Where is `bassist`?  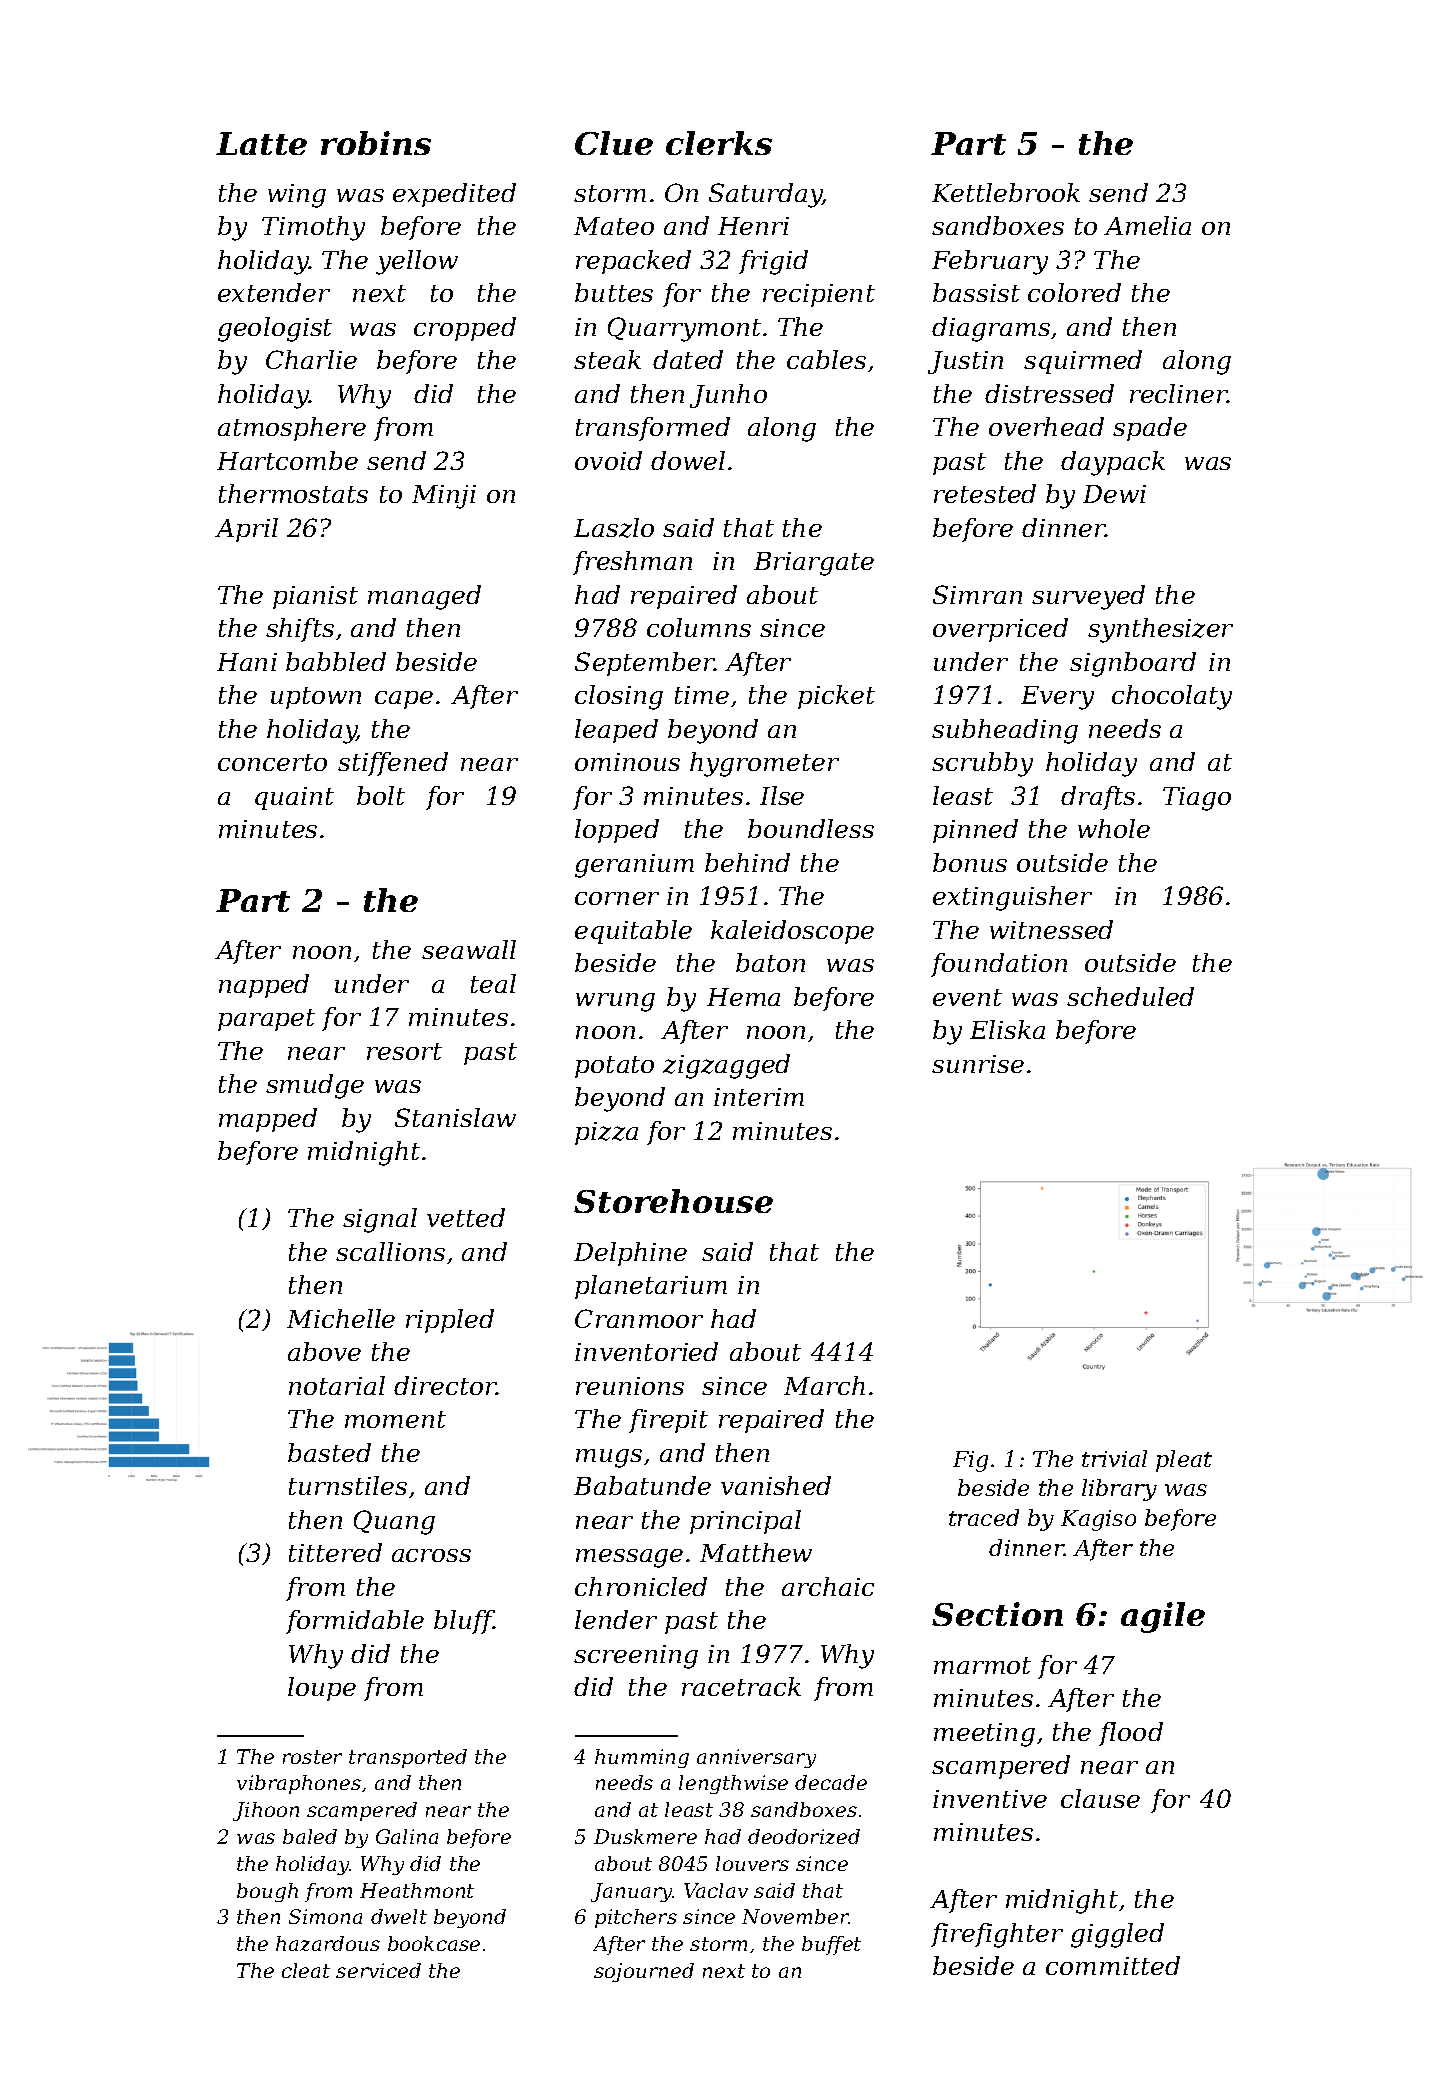 bassist is located at coordinates (976, 292).
